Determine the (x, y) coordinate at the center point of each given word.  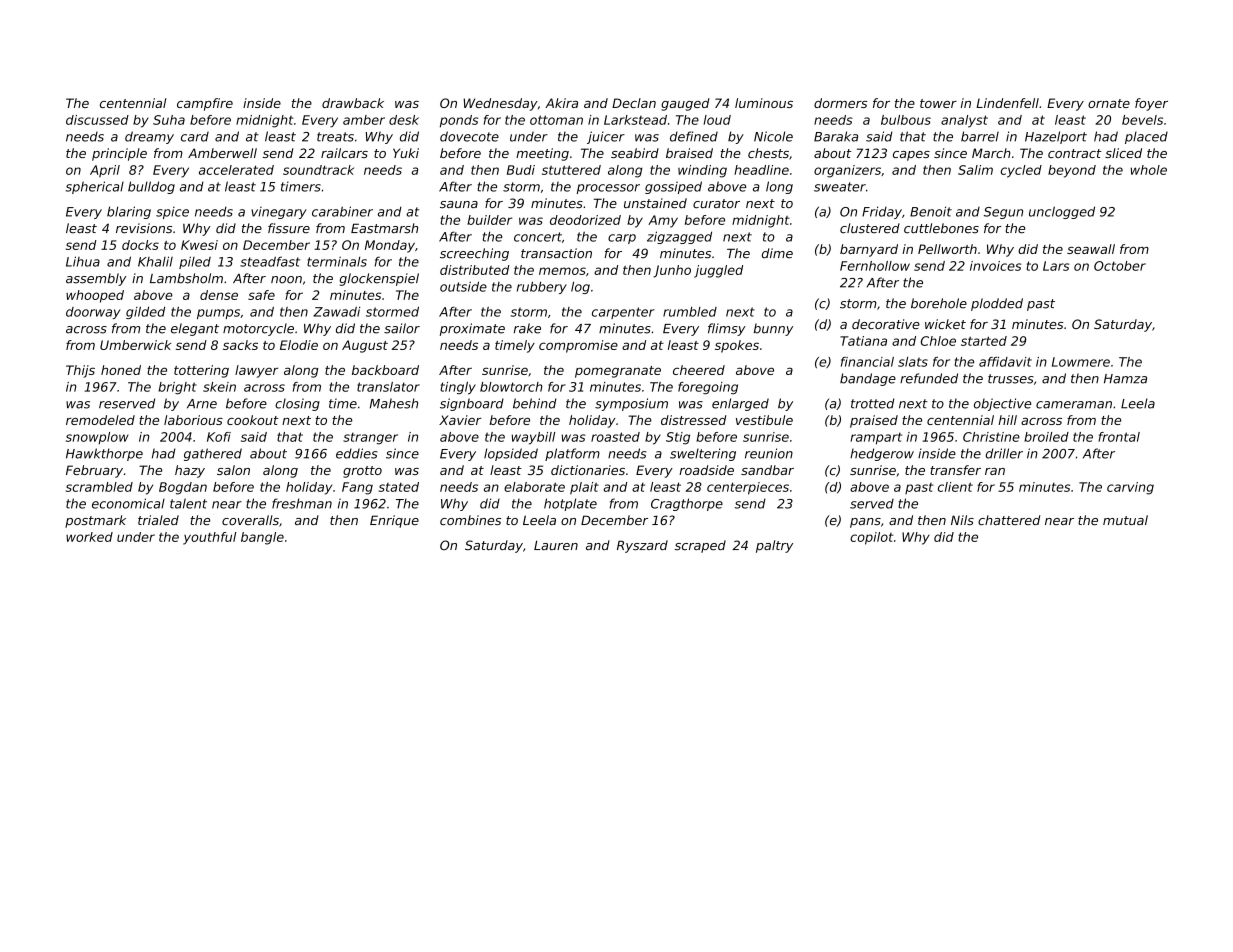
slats (913, 362)
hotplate (570, 504)
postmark (95, 521)
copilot (871, 538)
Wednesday (500, 104)
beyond (1072, 171)
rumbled (690, 312)
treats (335, 137)
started (984, 341)
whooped (95, 296)
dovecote (469, 136)
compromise (578, 346)
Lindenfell (1007, 103)
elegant (195, 329)
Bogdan (183, 488)
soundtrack (318, 170)
